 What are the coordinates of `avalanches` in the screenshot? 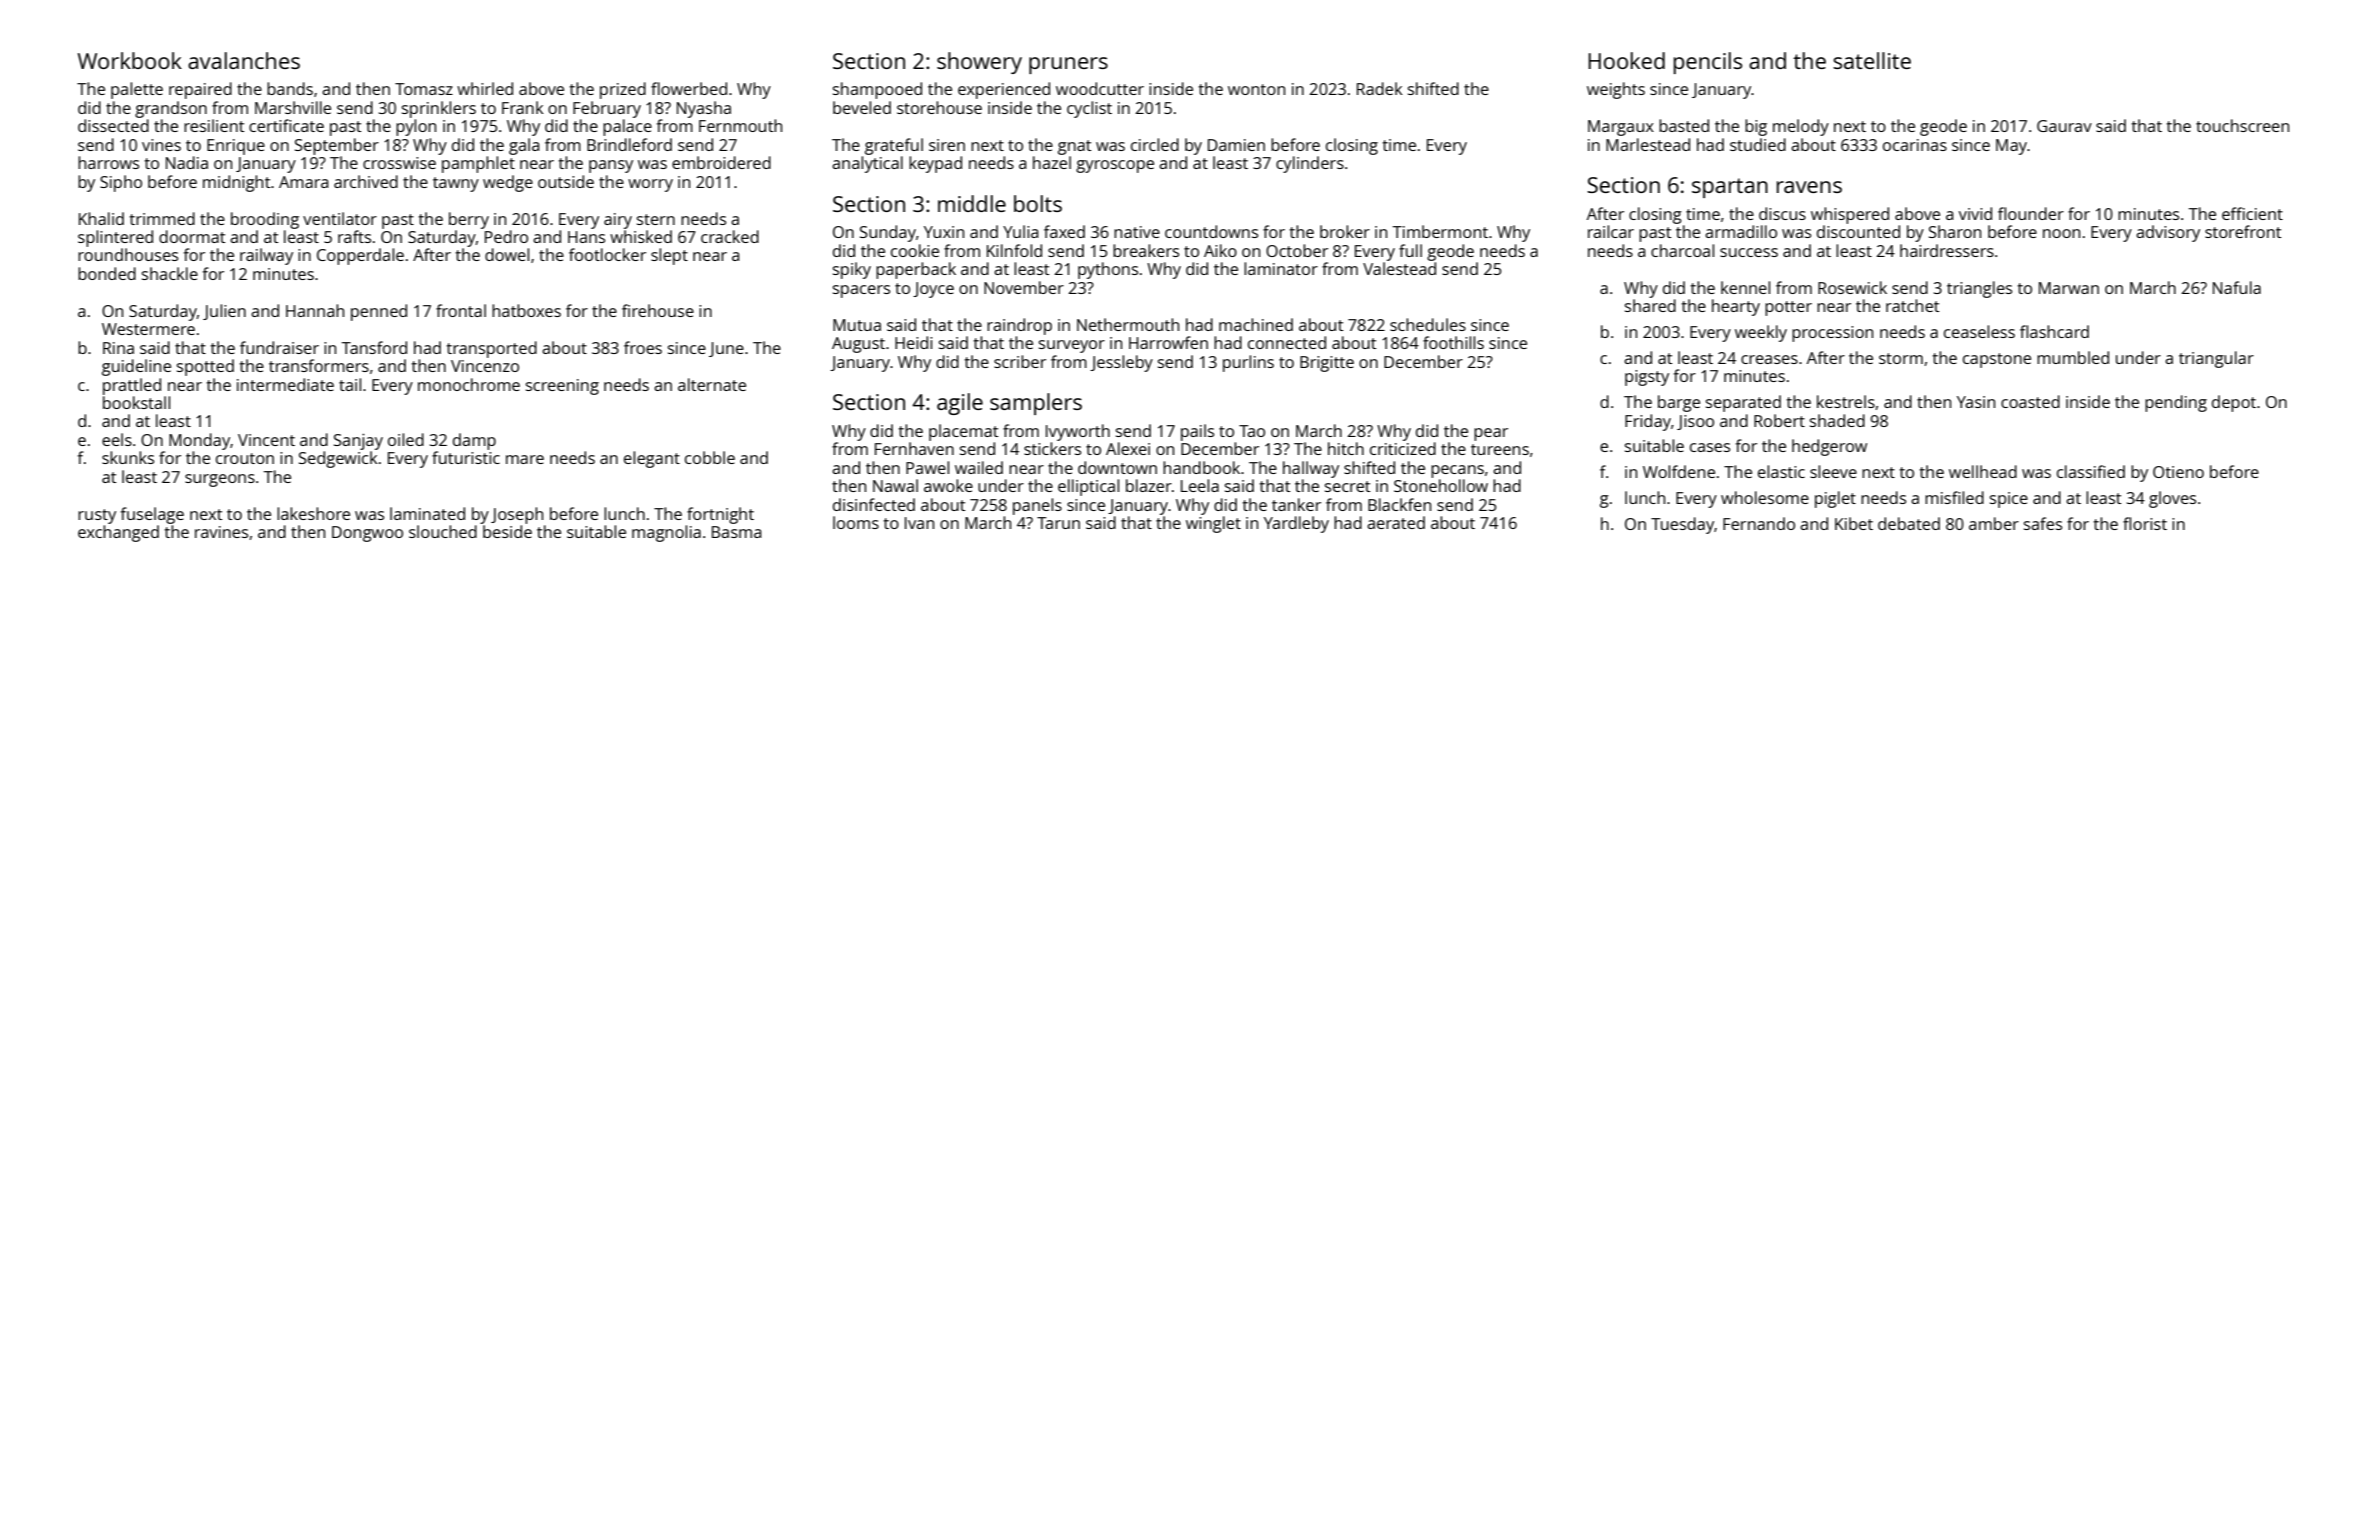 It's located at (244, 60).
